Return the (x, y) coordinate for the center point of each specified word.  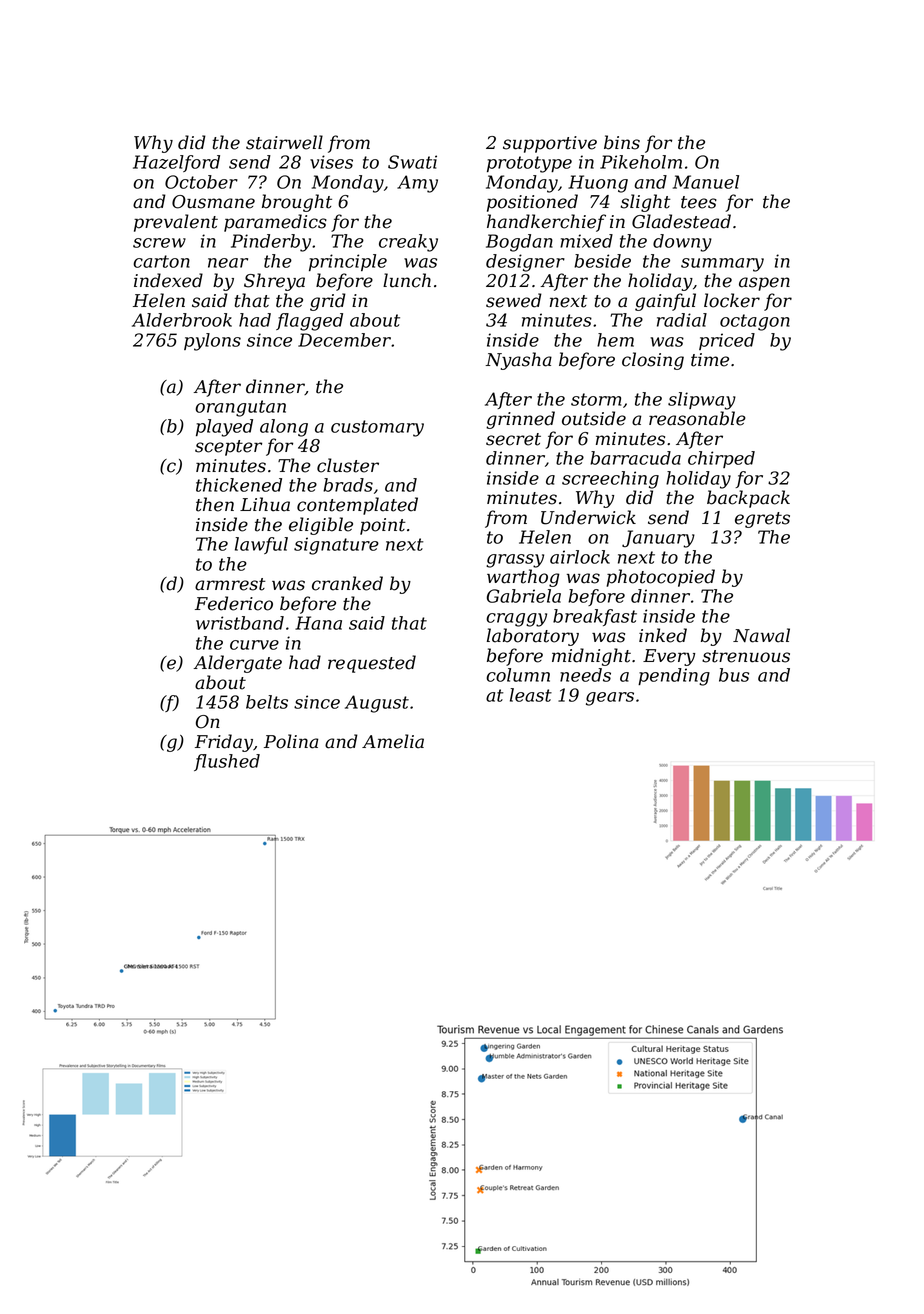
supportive (550, 144)
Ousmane (213, 202)
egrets (762, 520)
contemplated (357, 506)
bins (622, 142)
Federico (234, 603)
